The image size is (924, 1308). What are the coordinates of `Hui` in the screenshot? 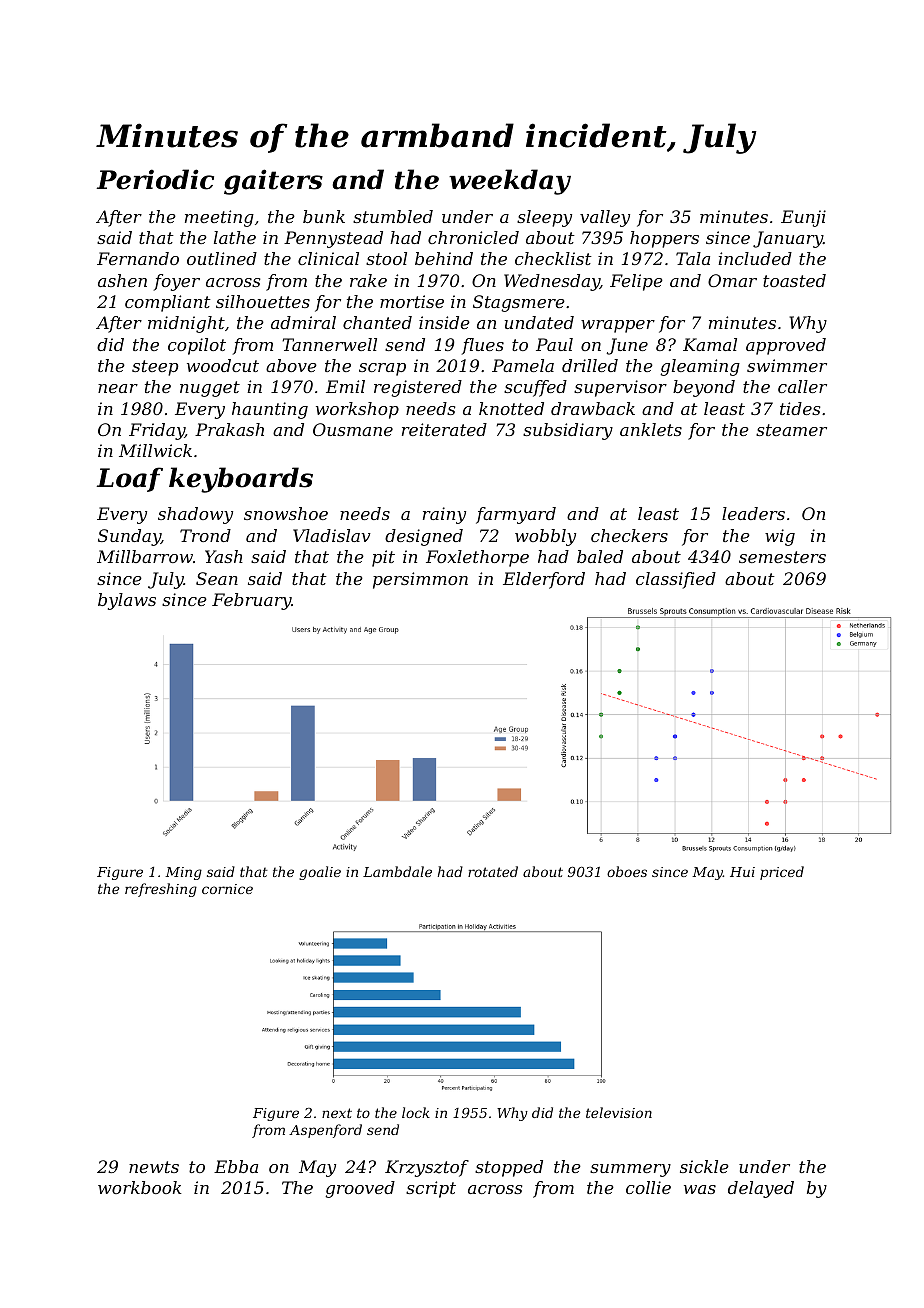 It's located at (742, 872).
